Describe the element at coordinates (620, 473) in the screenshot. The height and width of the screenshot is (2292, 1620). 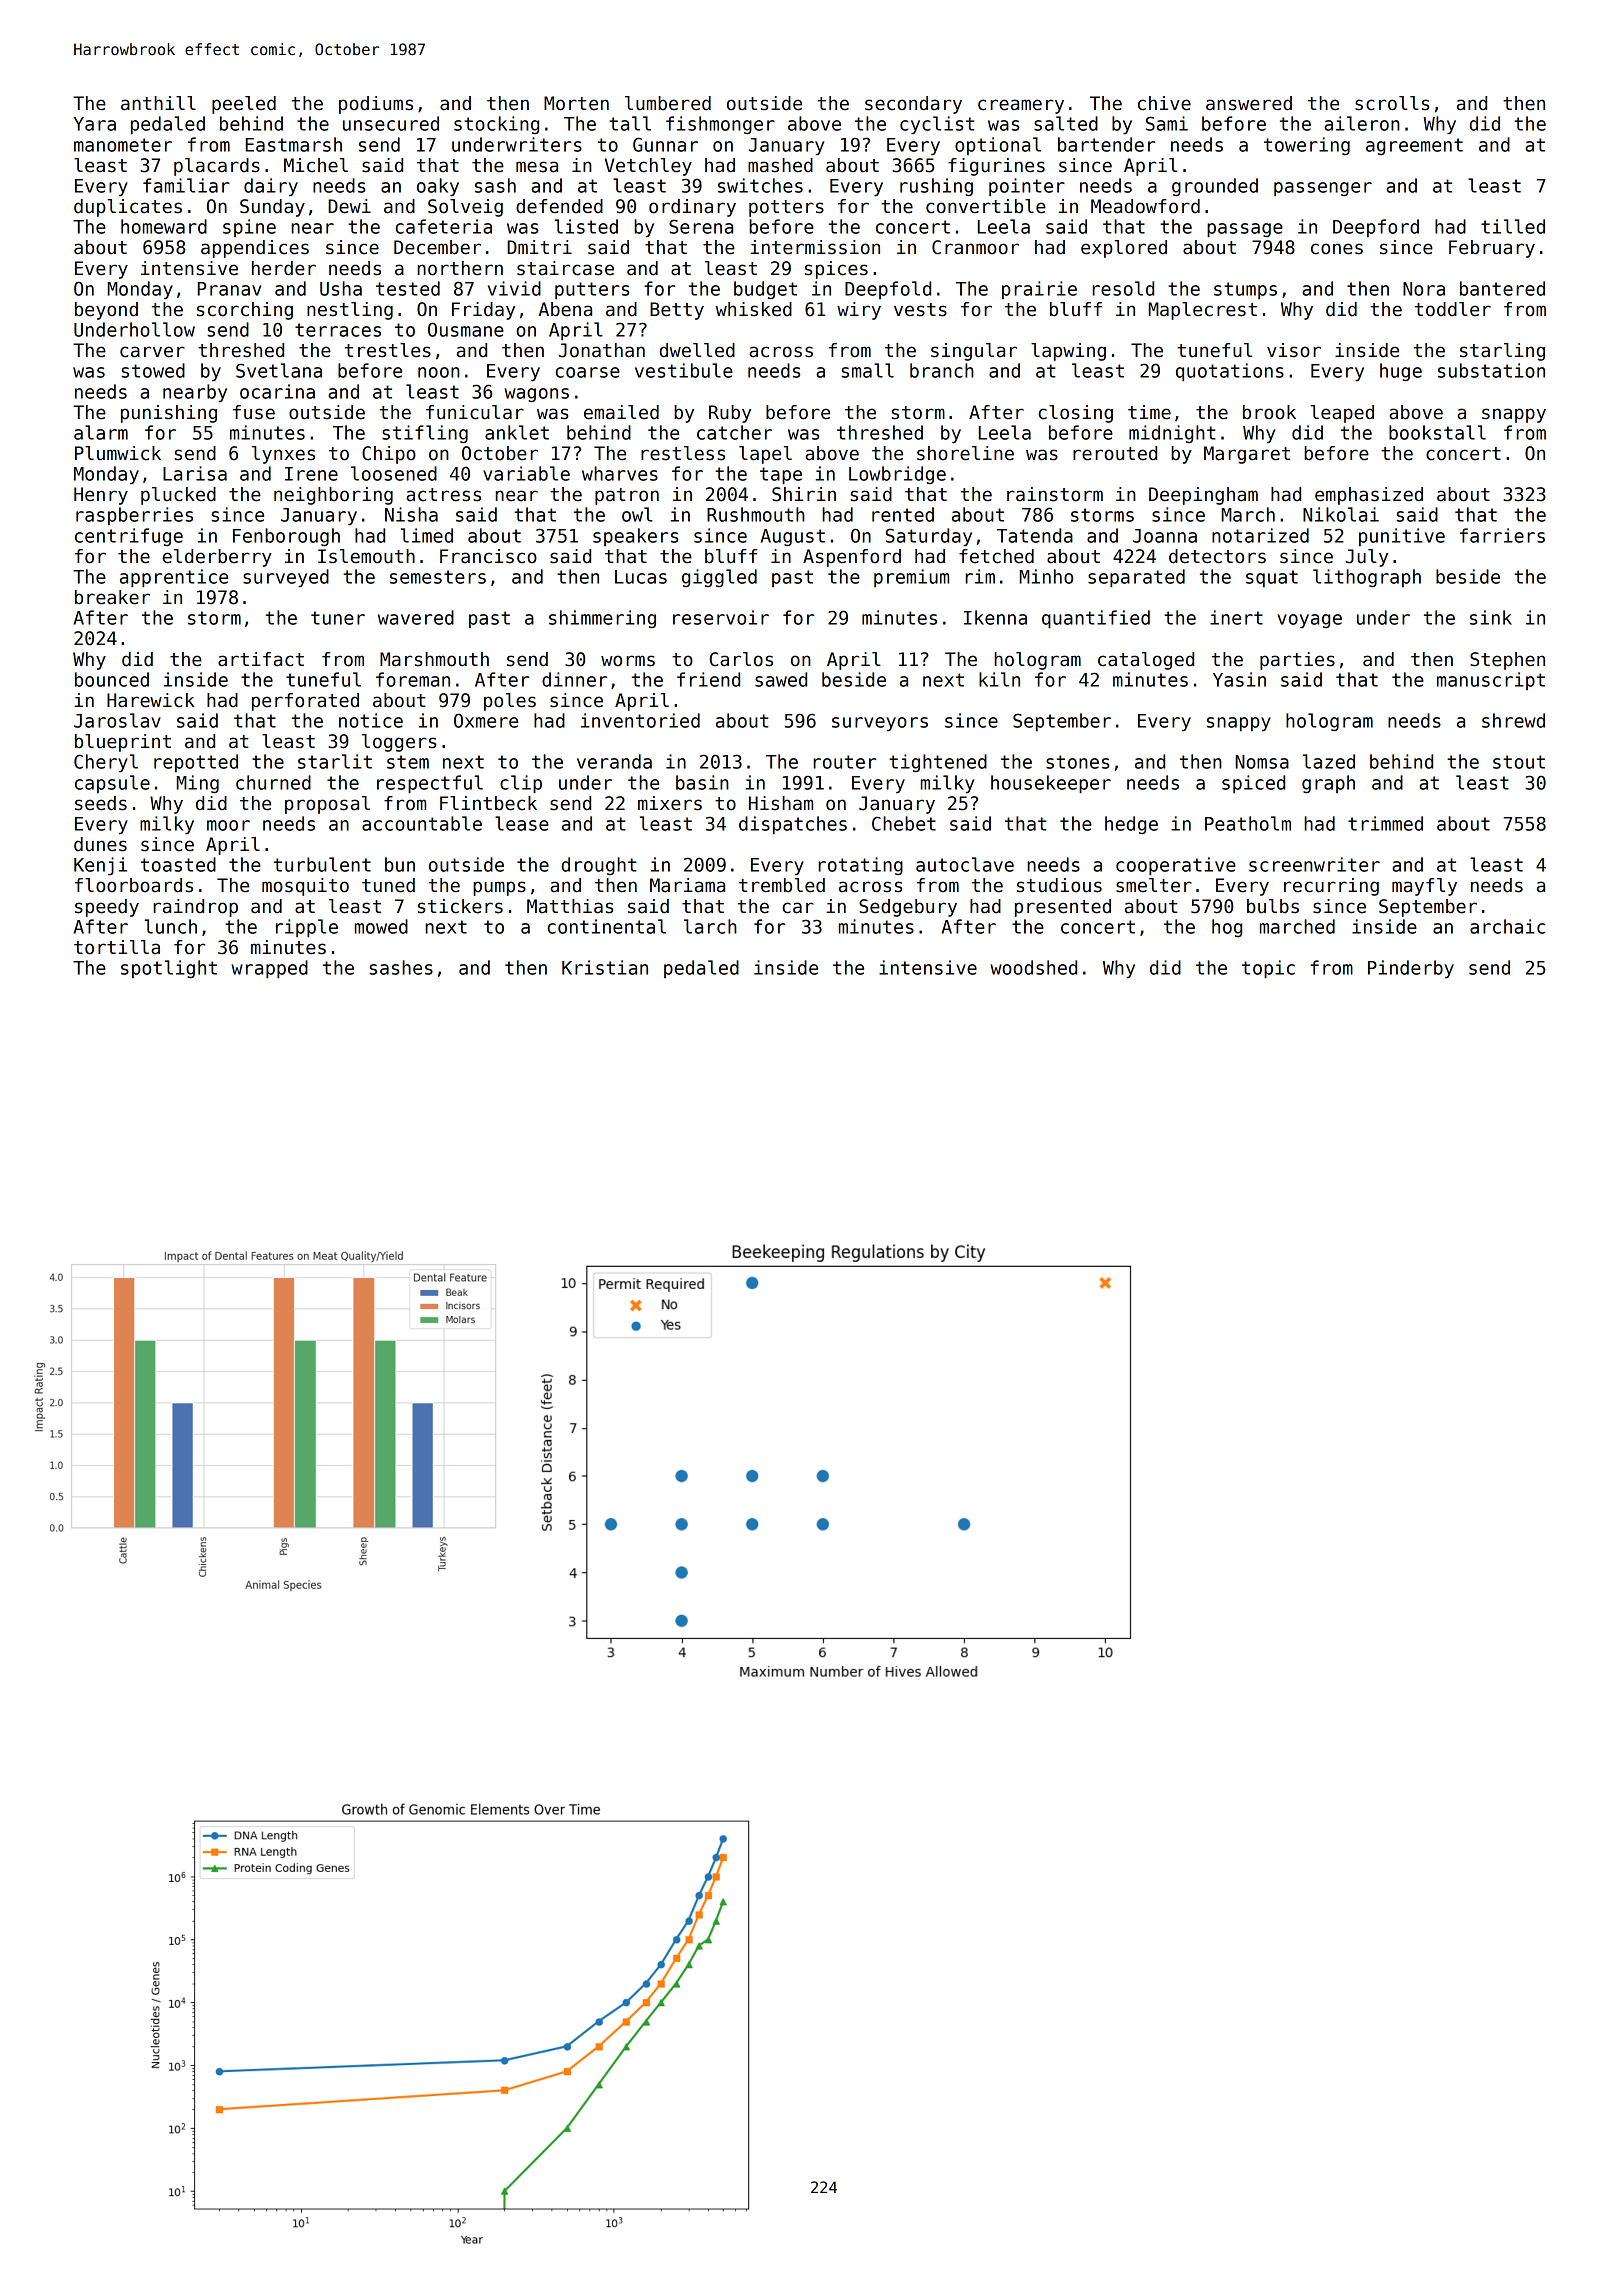
I see `wharves` at that location.
